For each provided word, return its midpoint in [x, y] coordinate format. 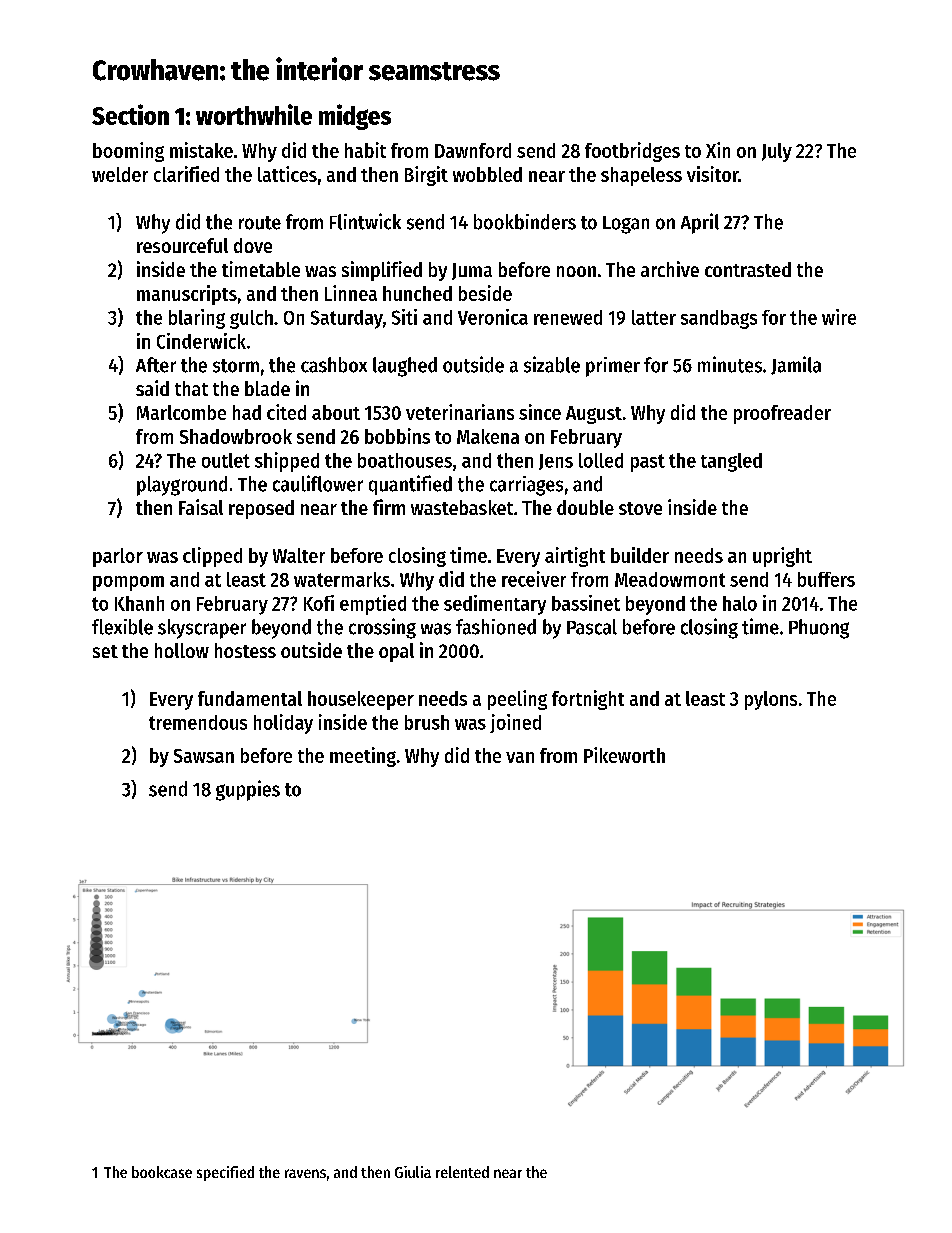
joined [515, 723]
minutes [730, 364]
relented [462, 1172]
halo [740, 603]
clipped [212, 557]
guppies [248, 790]
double [585, 507]
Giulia [413, 1172]
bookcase [162, 1172]
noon [576, 271]
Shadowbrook [236, 436]
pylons [771, 700]
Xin [718, 150]
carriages [526, 486]
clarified [186, 174]
